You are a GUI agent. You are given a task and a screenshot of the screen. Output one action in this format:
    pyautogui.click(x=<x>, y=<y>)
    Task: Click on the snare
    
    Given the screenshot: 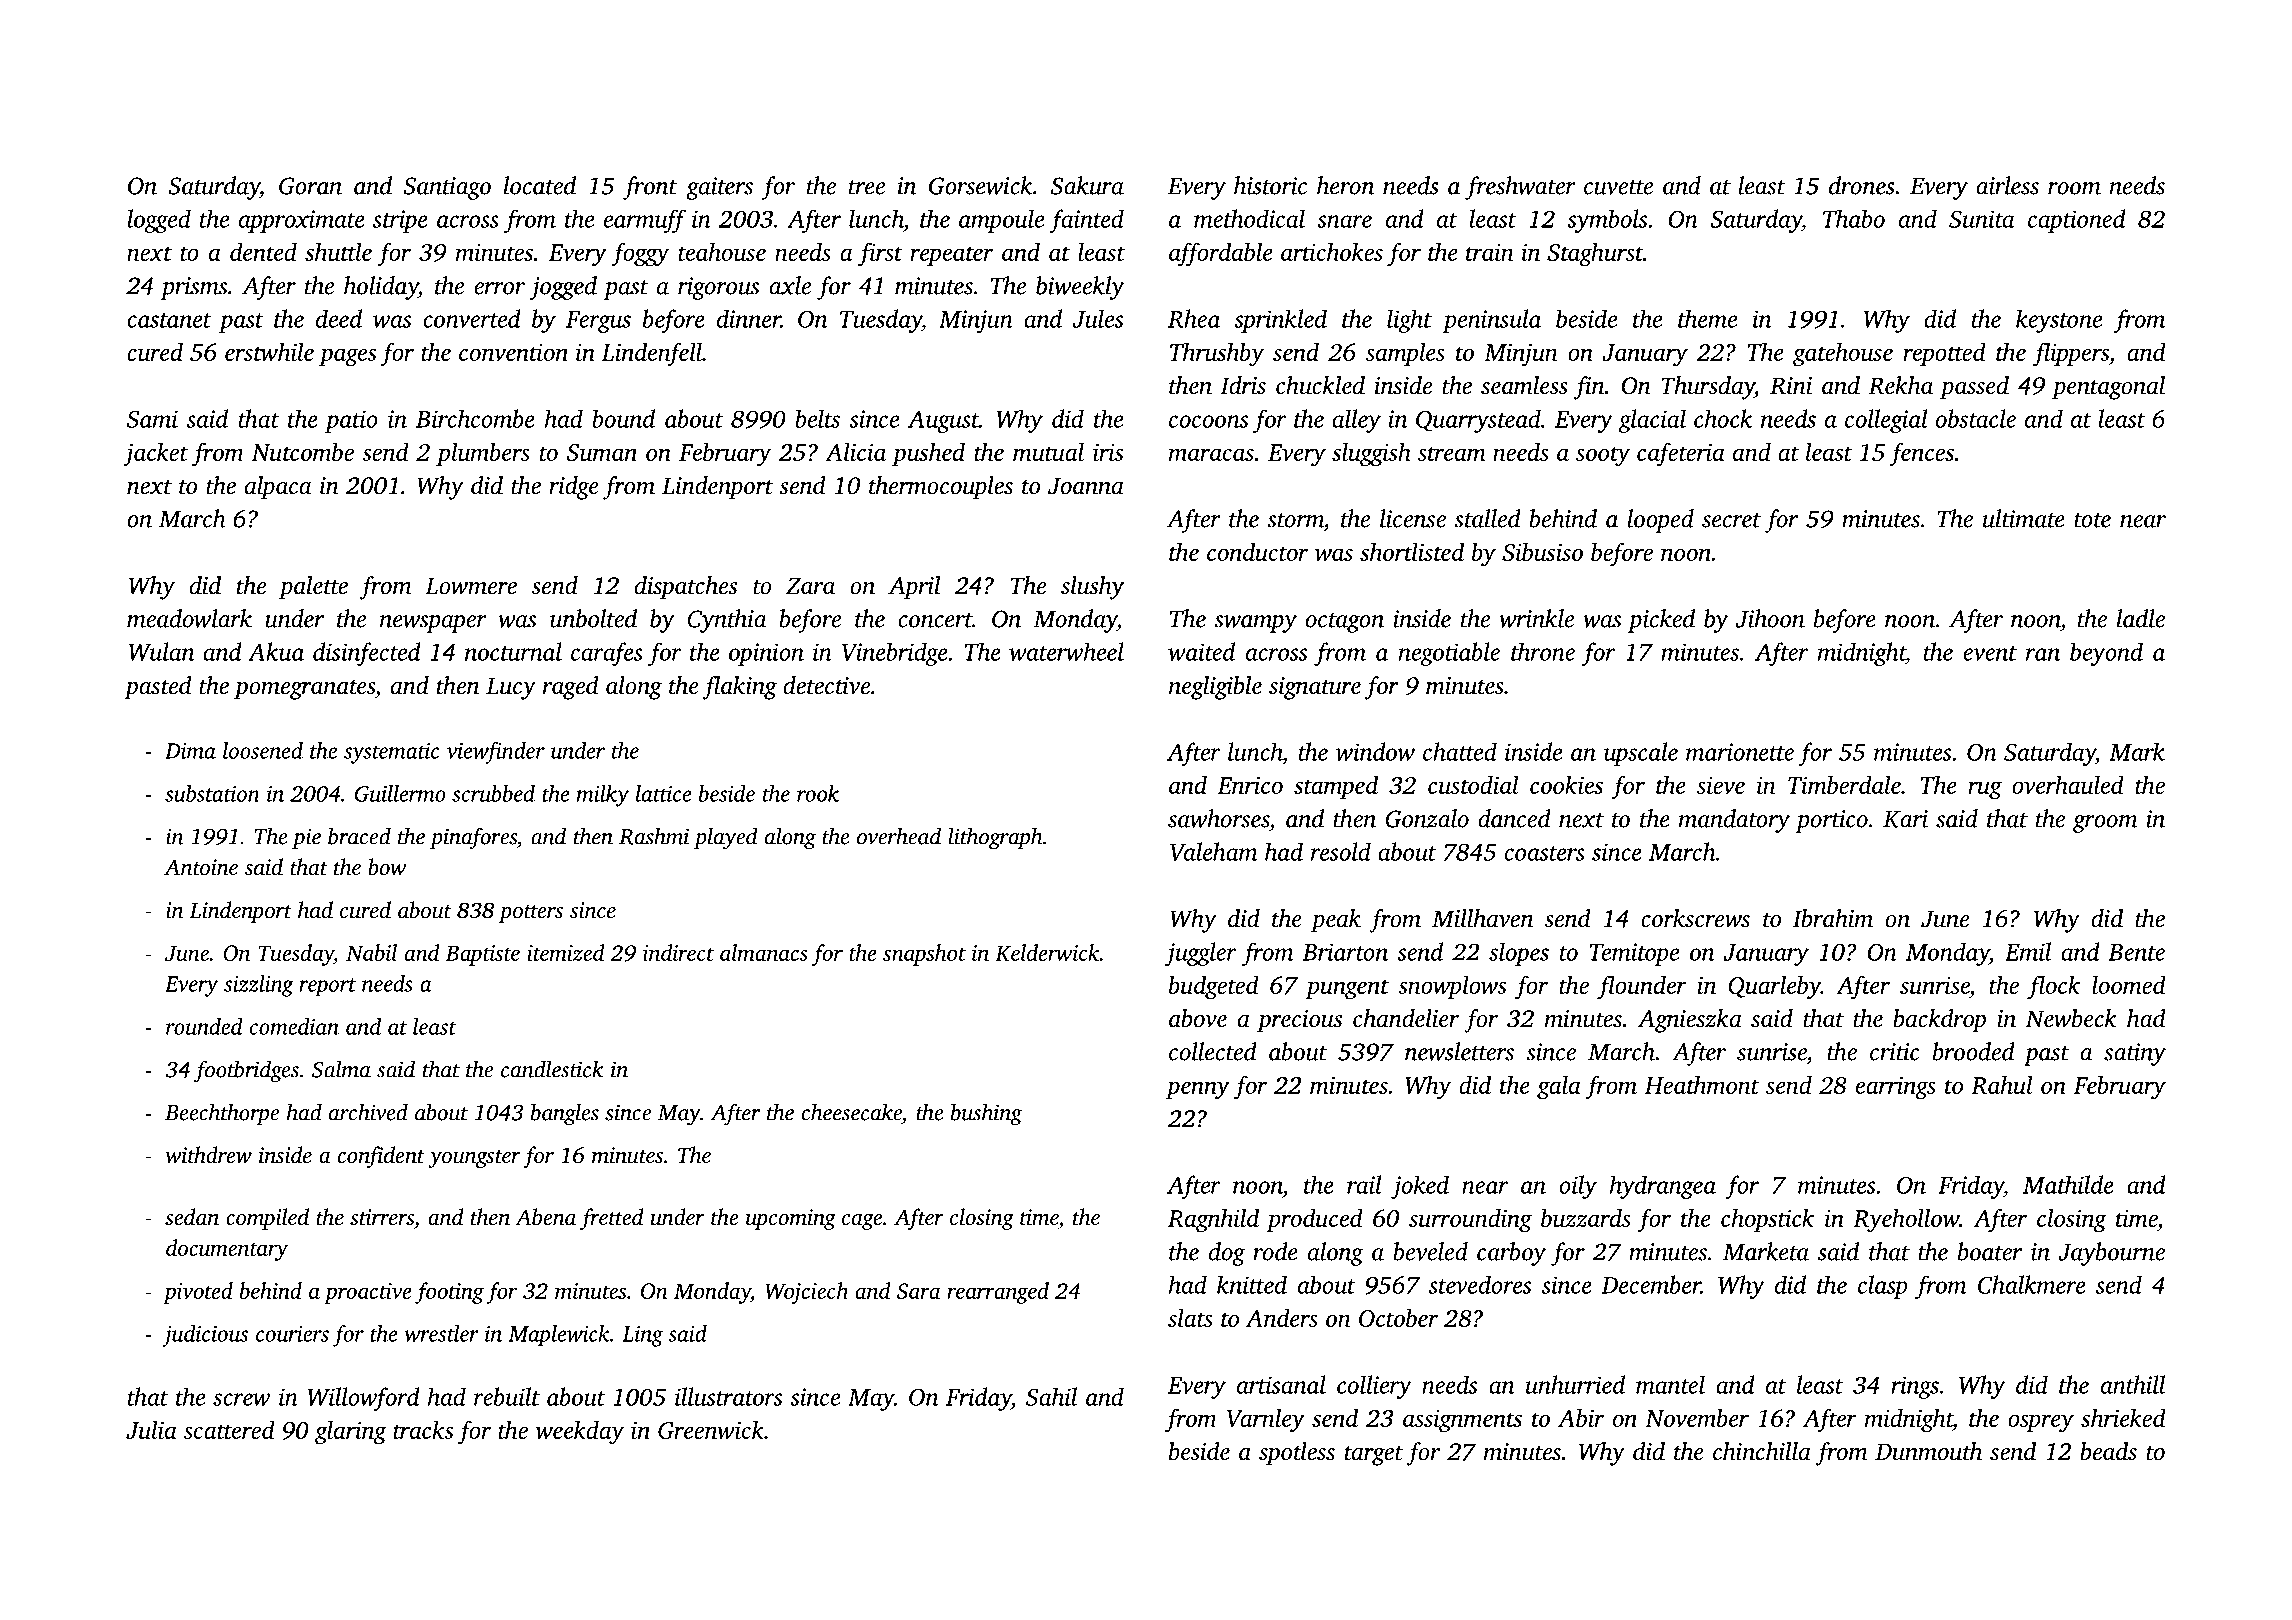 What is the action you would take?
    pyautogui.click(x=1344, y=221)
